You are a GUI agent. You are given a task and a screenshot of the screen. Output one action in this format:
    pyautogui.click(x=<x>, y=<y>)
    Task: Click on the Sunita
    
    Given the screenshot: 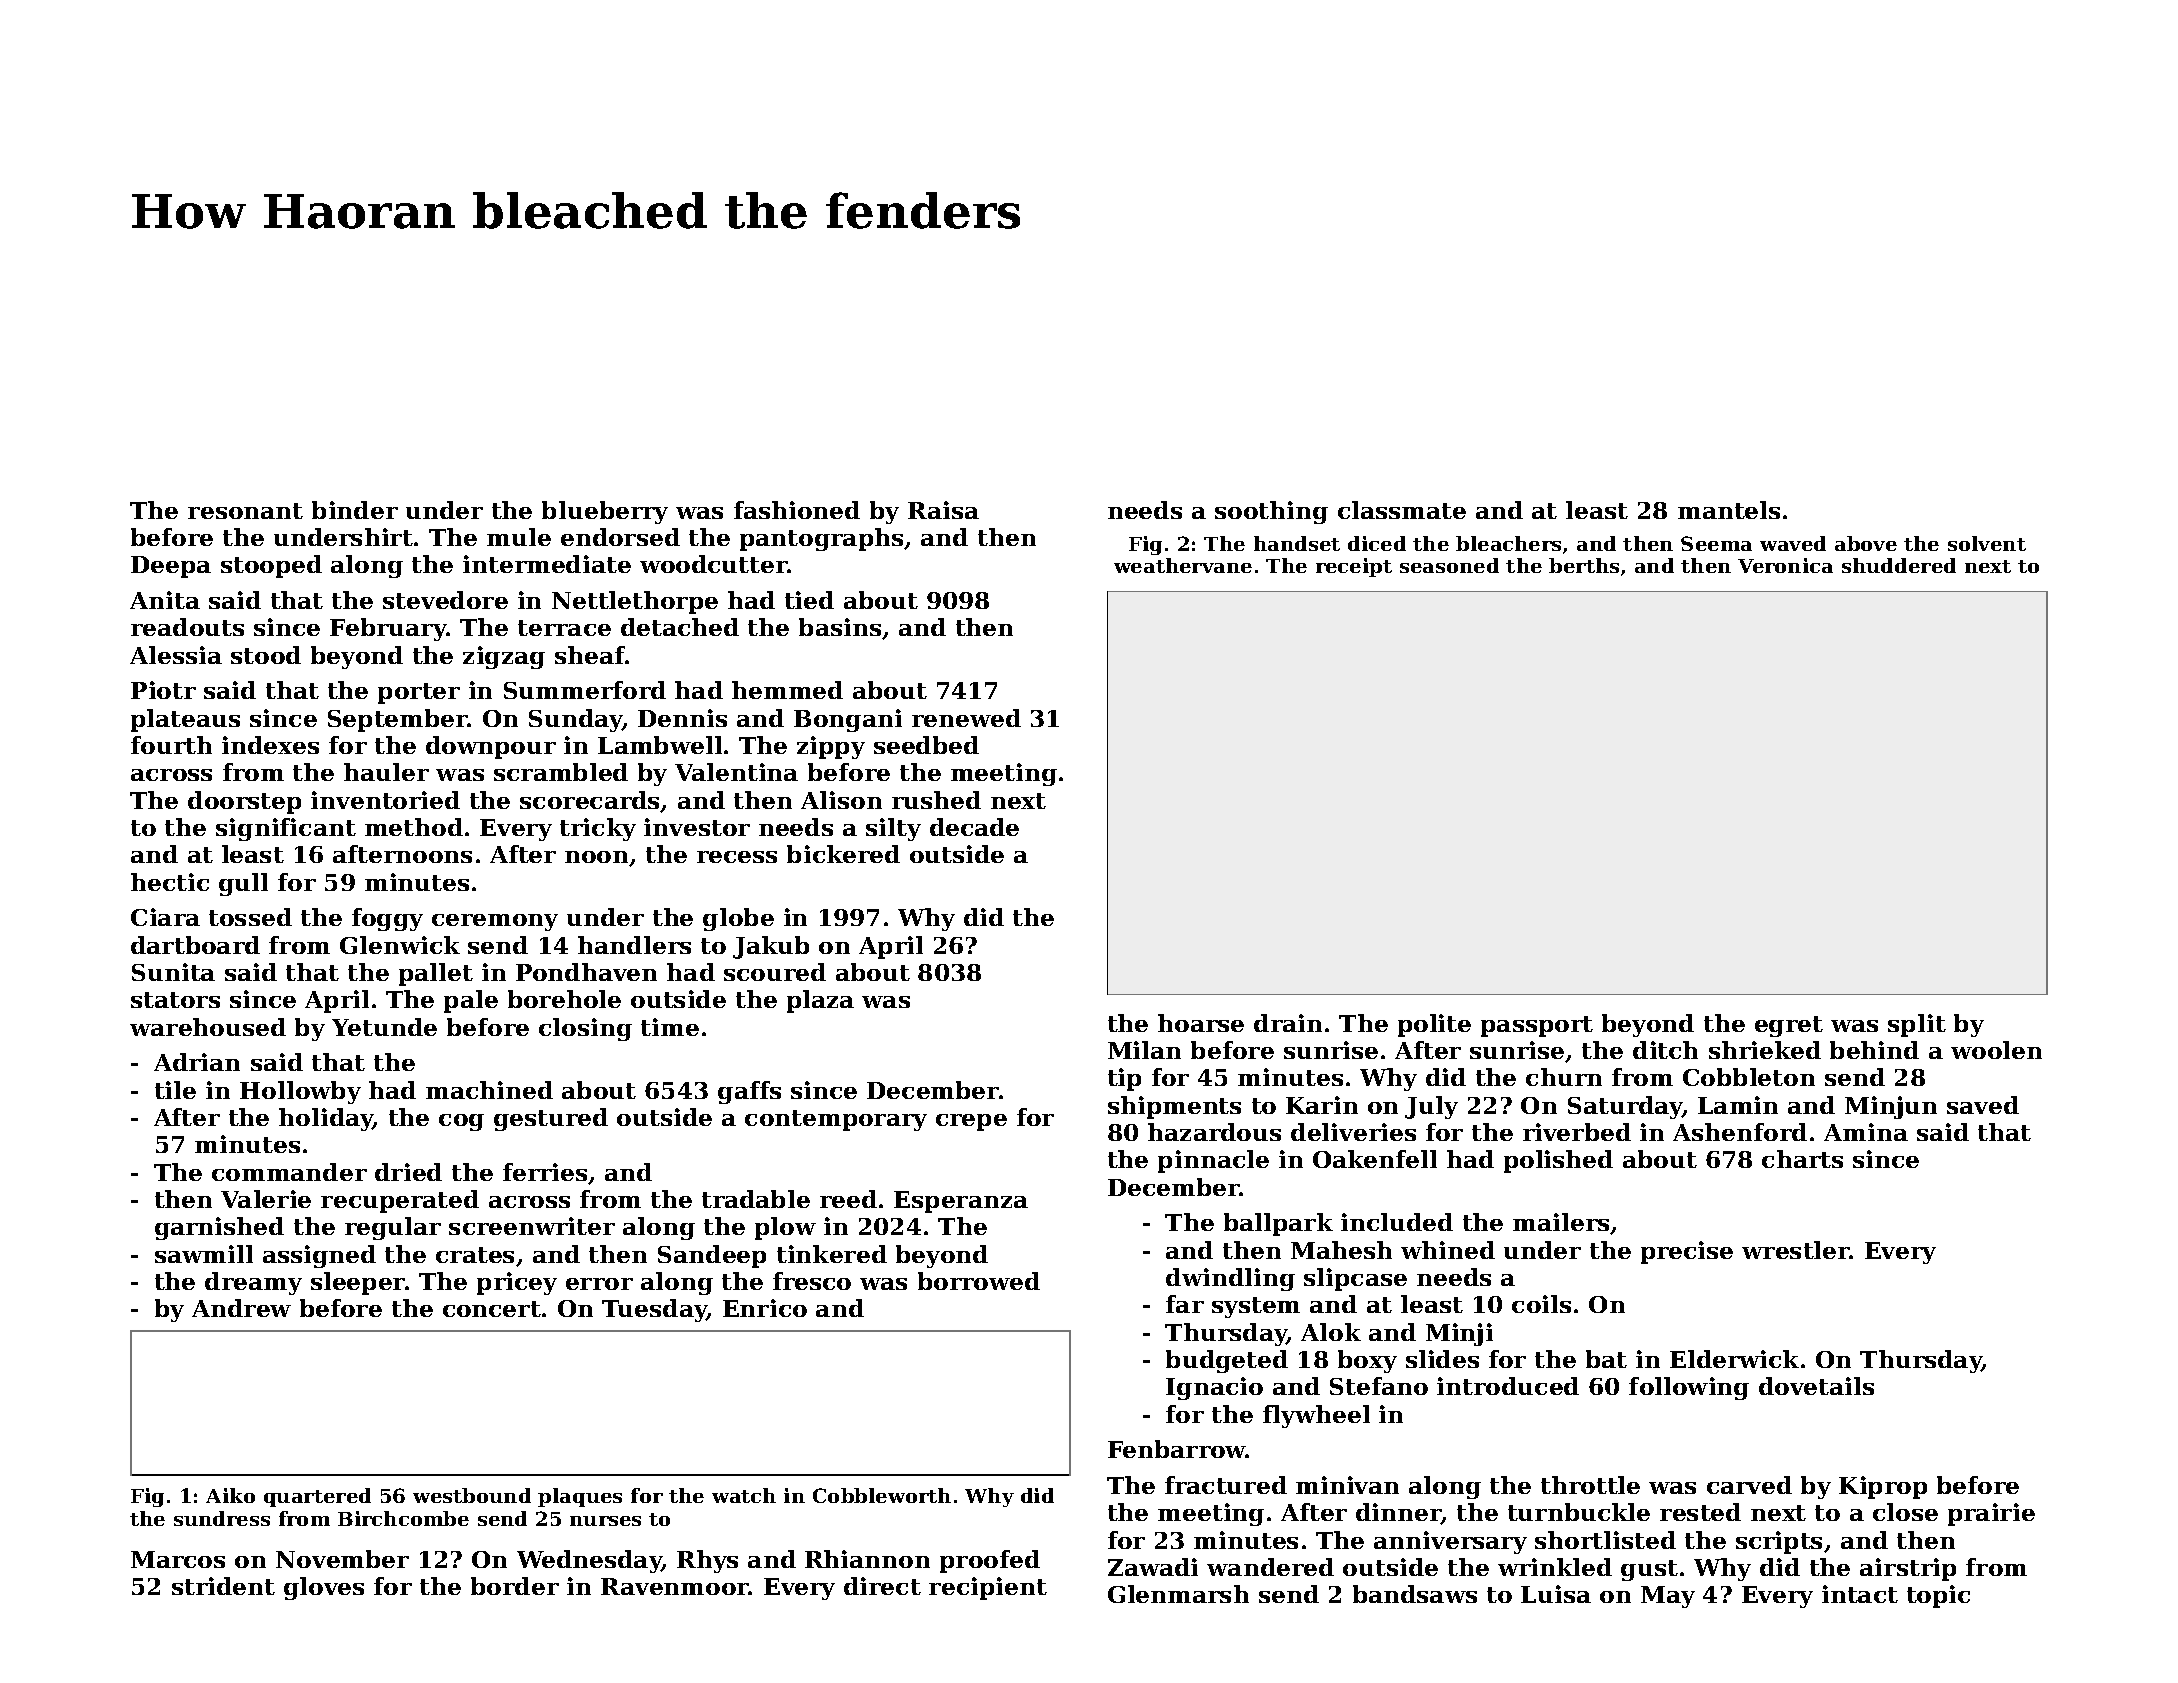 What is the action you would take?
    pyautogui.click(x=173, y=972)
